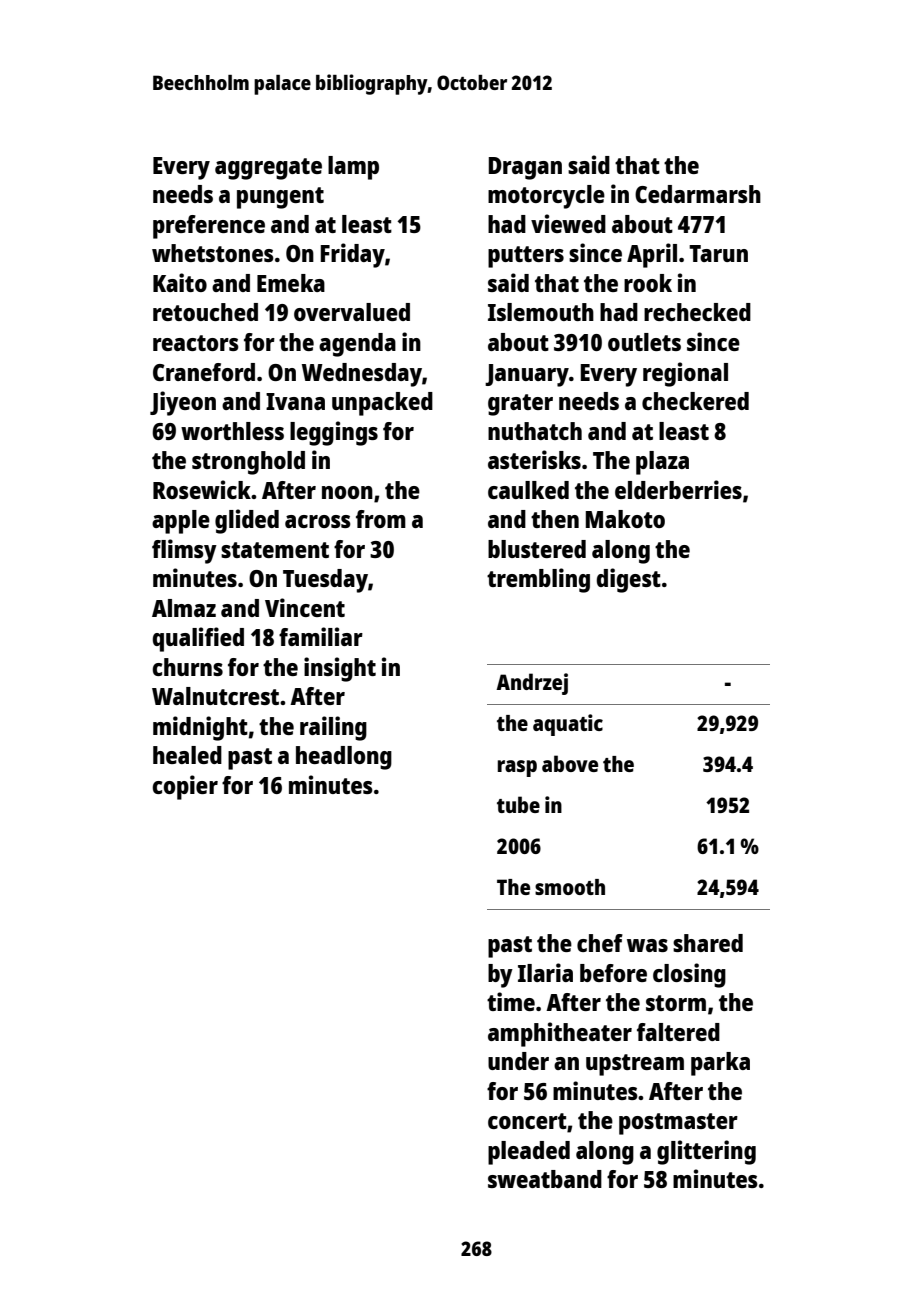 This screenshot has width=922, height=1308. What do you see at coordinates (529, 1153) in the screenshot?
I see `pleaded` at bounding box center [529, 1153].
